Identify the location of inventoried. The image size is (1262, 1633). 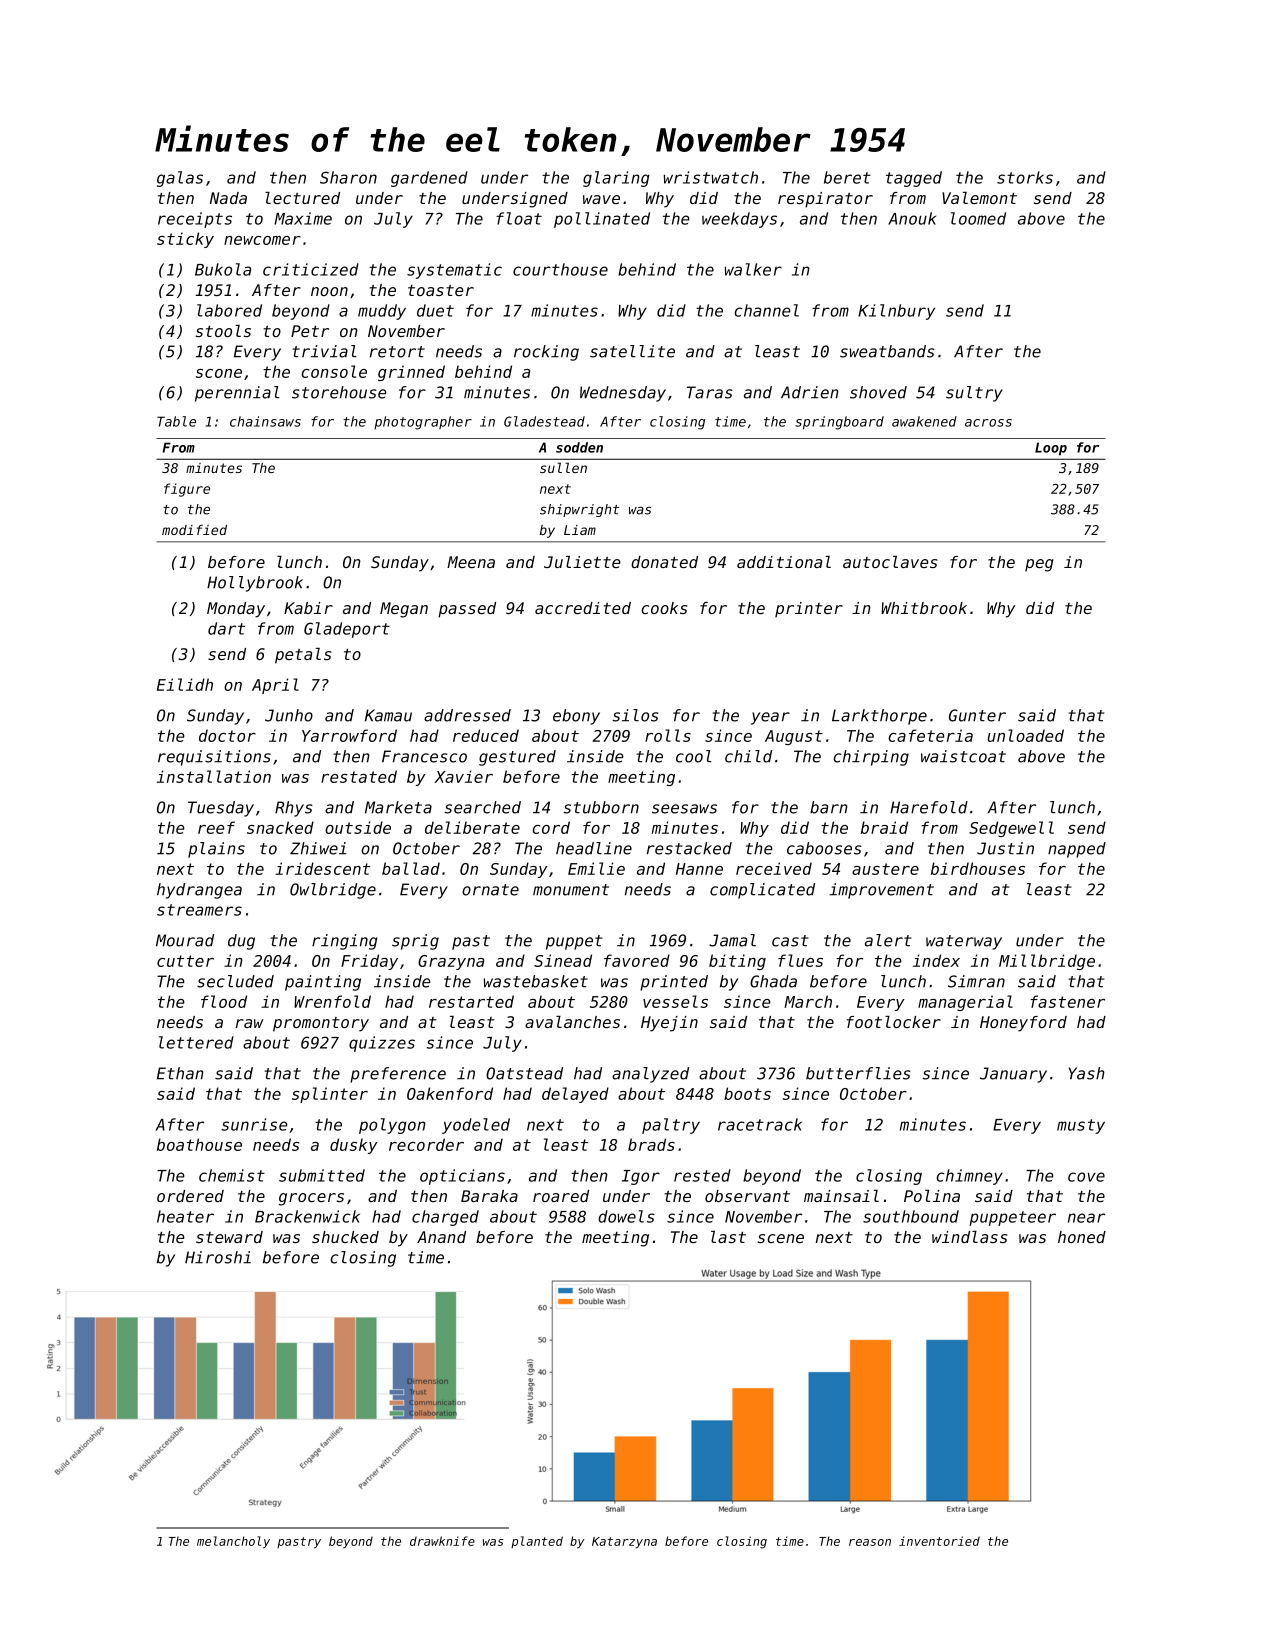
(939, 1541).
